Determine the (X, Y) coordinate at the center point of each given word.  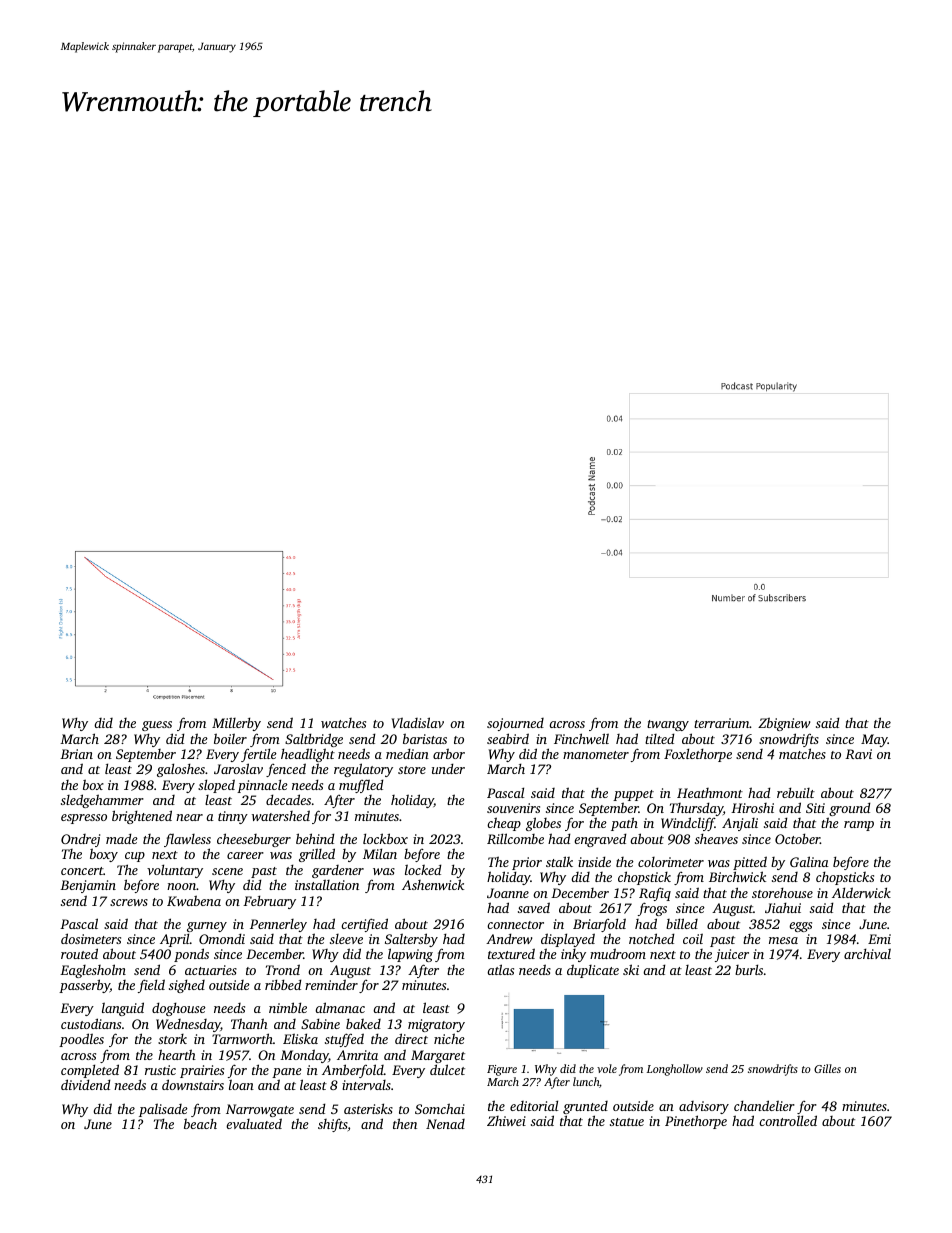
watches (343, 723)
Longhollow (675, 1070)
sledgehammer (102, 801)
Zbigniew (784, 724)
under (448, 768)
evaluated (254, 1123)
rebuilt (796, 792)
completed (90, 1072)
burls (749, 969)
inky (573, 955)
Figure (502, 1070)
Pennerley (278, 925)
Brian (76, 754)
